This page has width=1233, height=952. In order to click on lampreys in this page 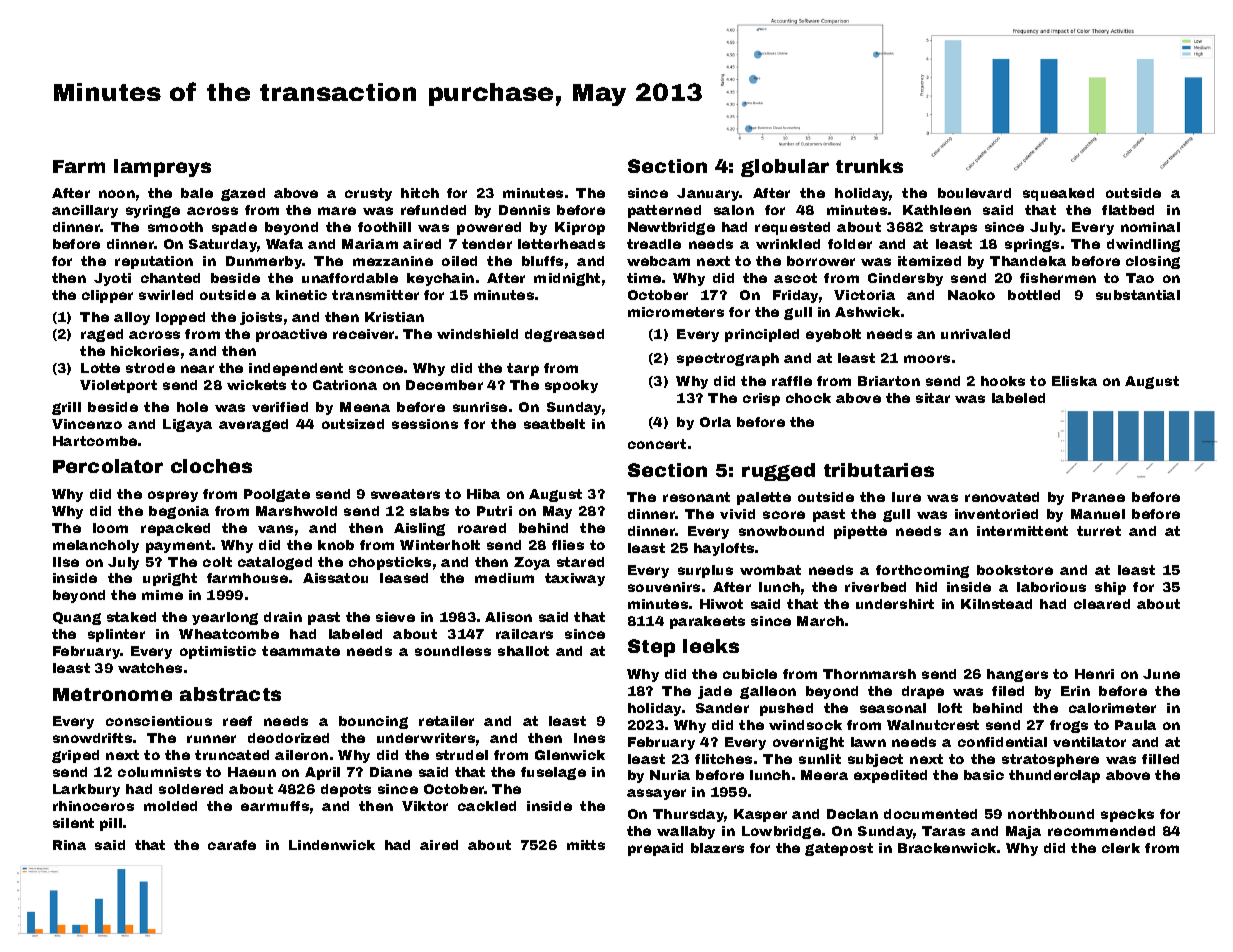, I will do `click(162, 168)`.
